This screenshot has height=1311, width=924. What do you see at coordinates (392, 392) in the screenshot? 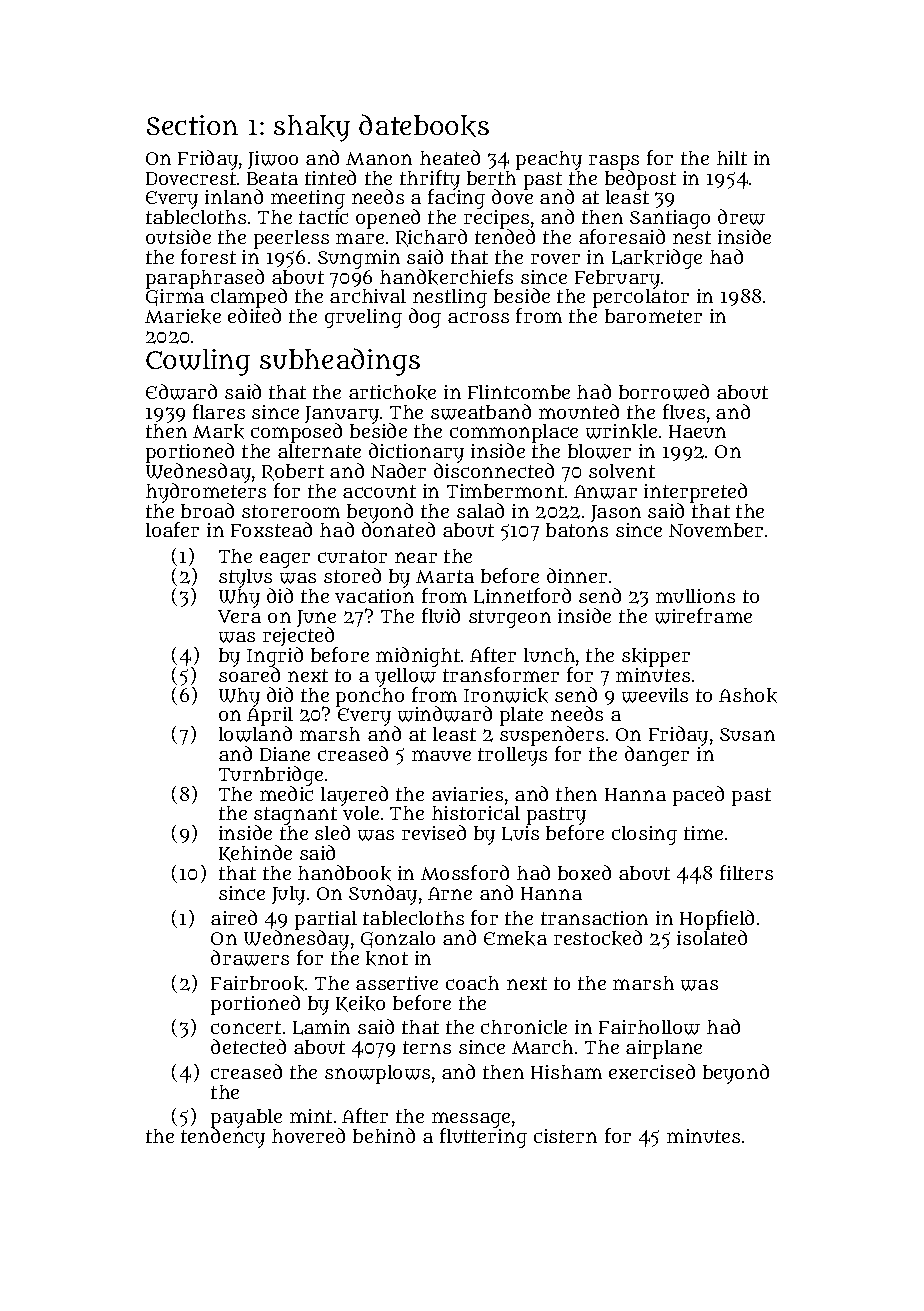
I see `artichoke` at bounding box center [392, 392].
